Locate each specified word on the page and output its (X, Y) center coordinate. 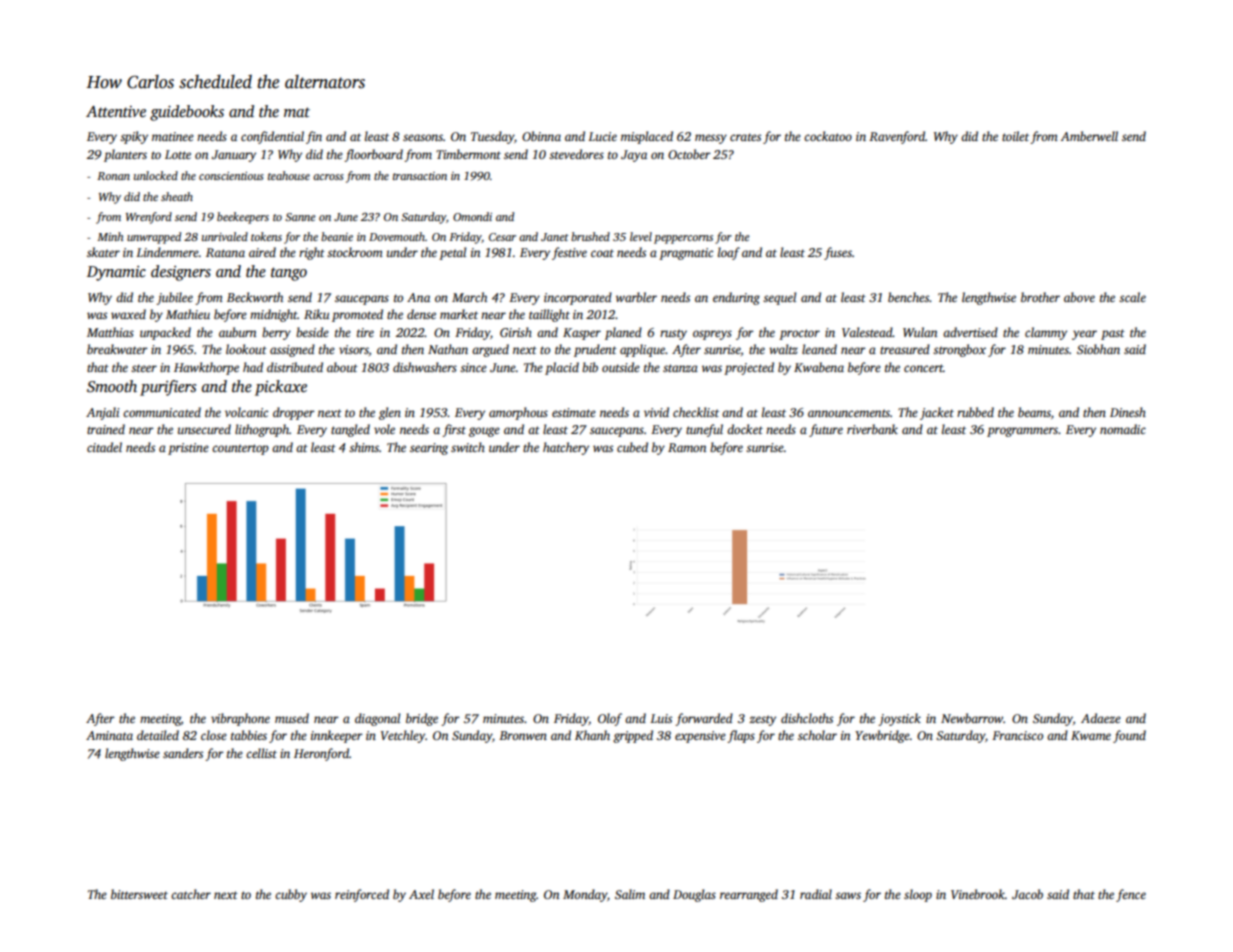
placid (562, 368)
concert (923, 368)
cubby (291, 895)
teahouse (289, 175)
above (1079, 297)
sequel (779, 298)
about (342, 367)
